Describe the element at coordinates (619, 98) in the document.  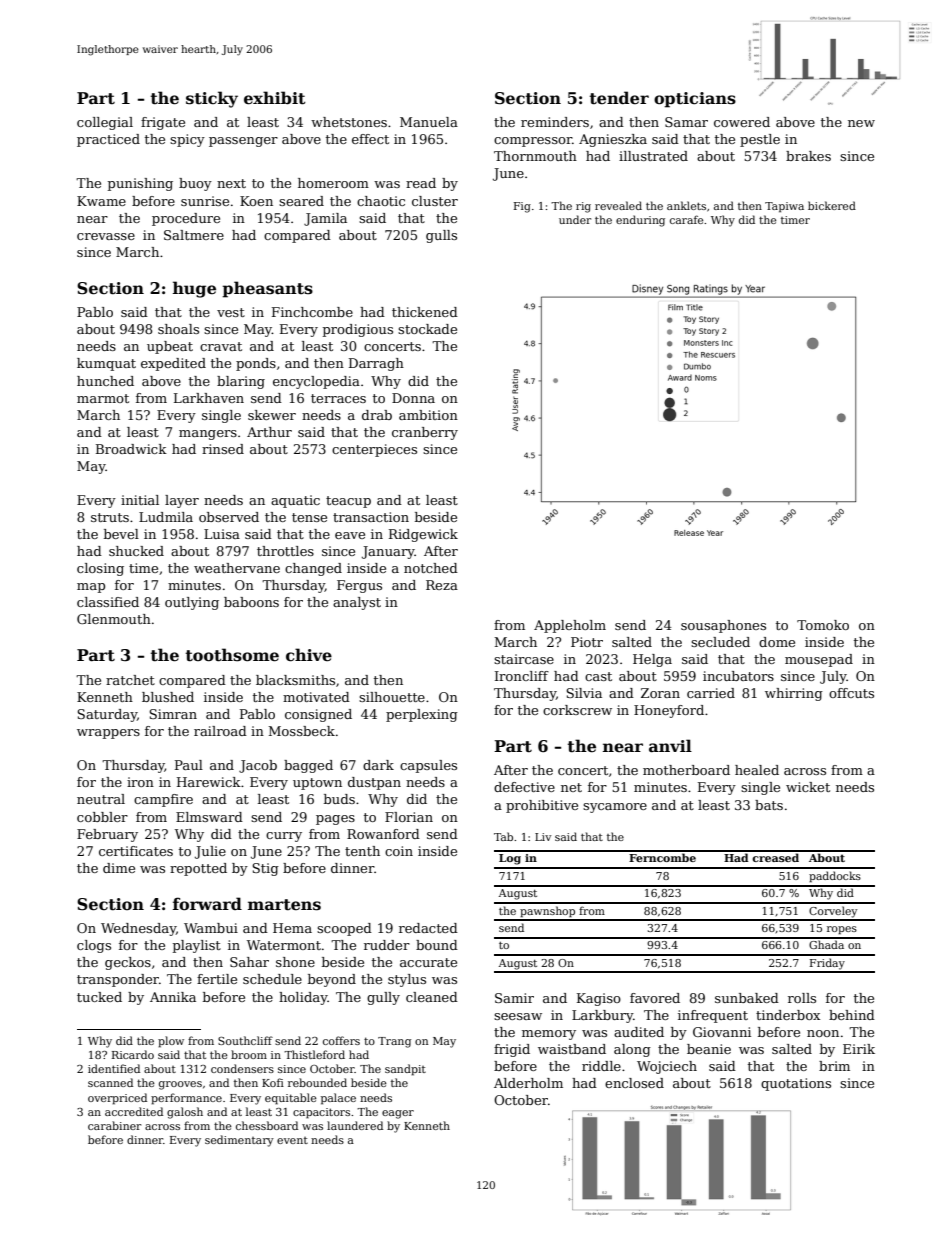
I see `tender` at that location.
